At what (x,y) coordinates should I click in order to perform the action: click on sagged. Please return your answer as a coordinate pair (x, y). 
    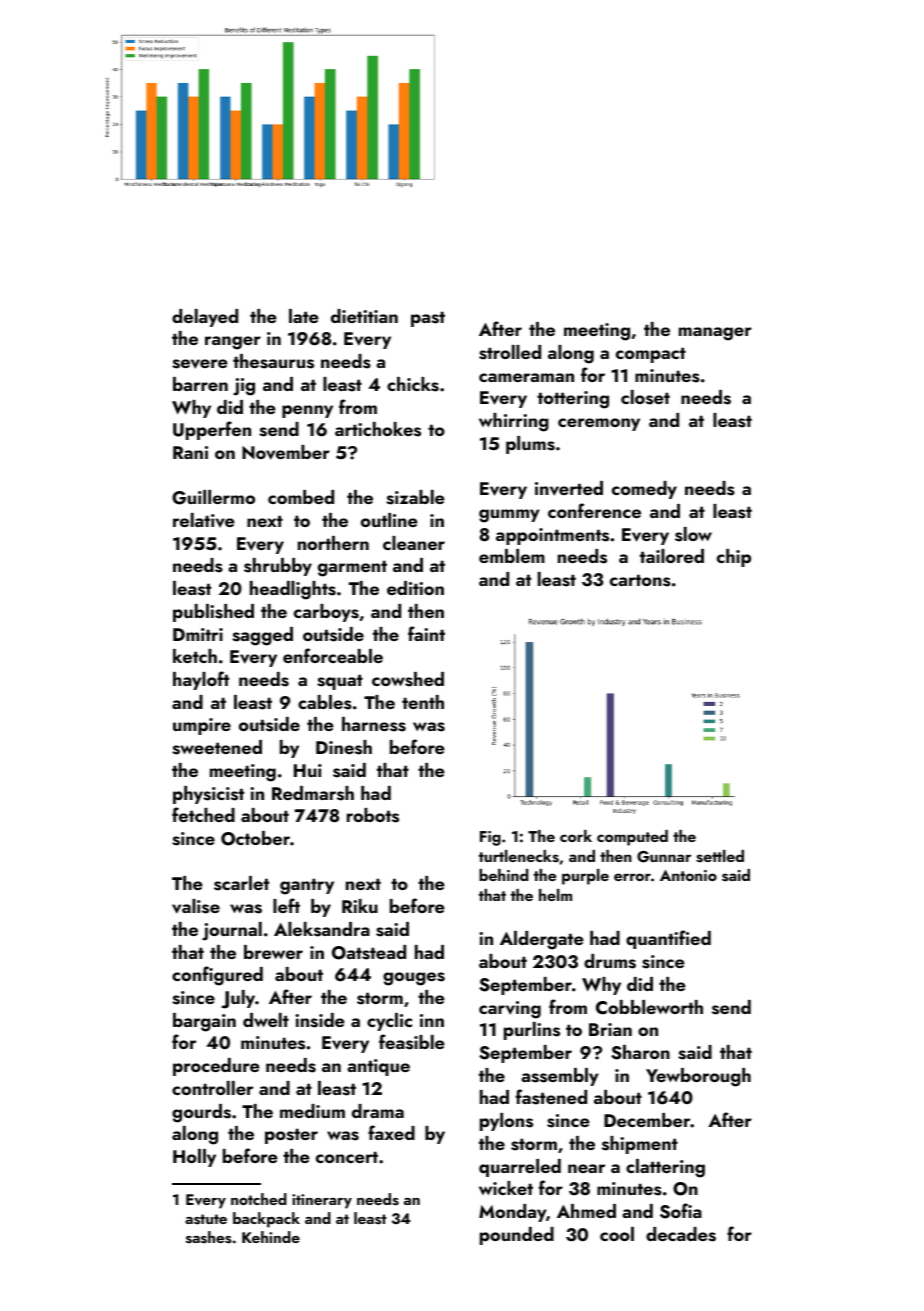
    Looking at the image, I should click on (262, 636).
